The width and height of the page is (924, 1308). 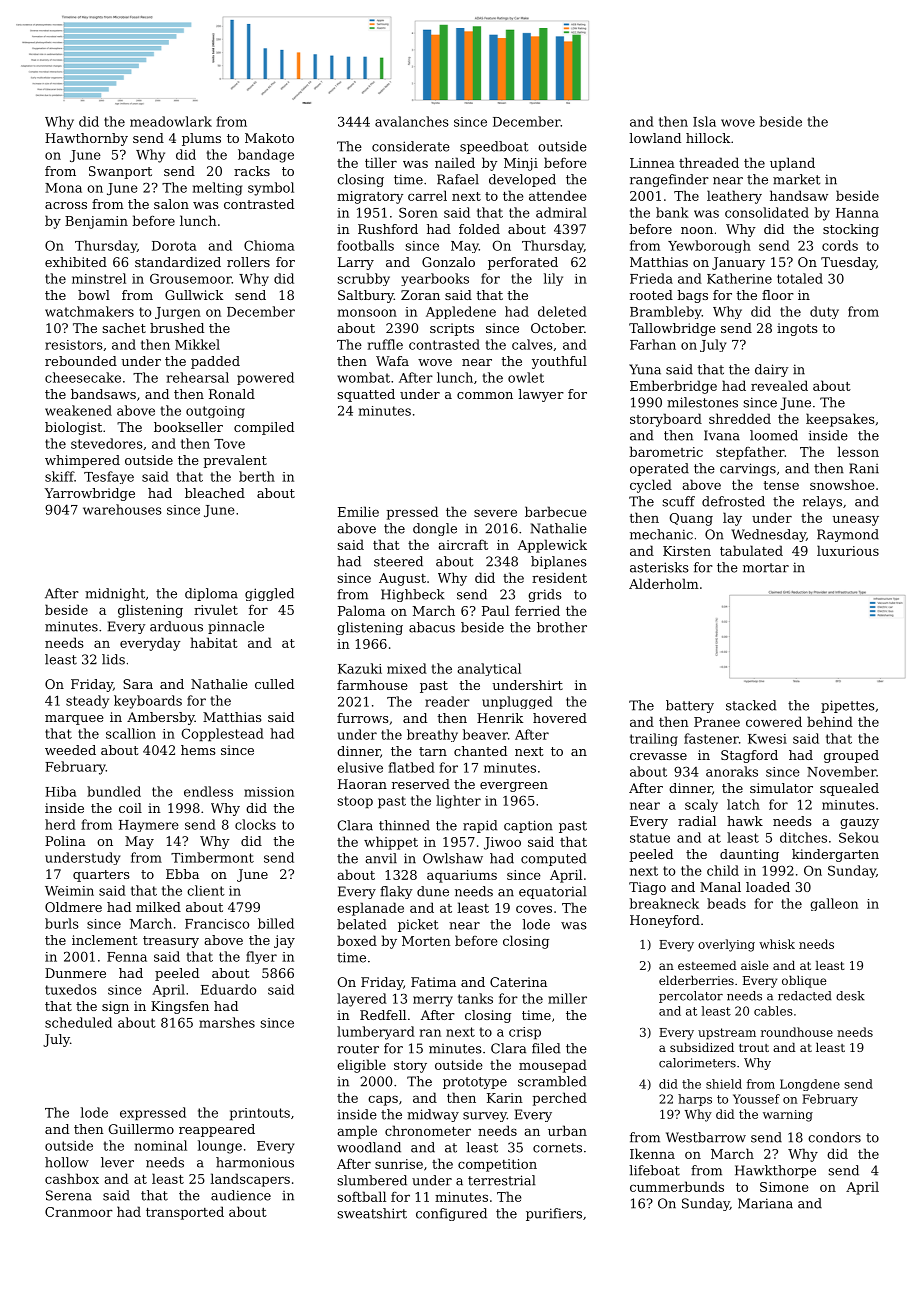 I want to click on Mariana, so click(x=765, y=1203).
